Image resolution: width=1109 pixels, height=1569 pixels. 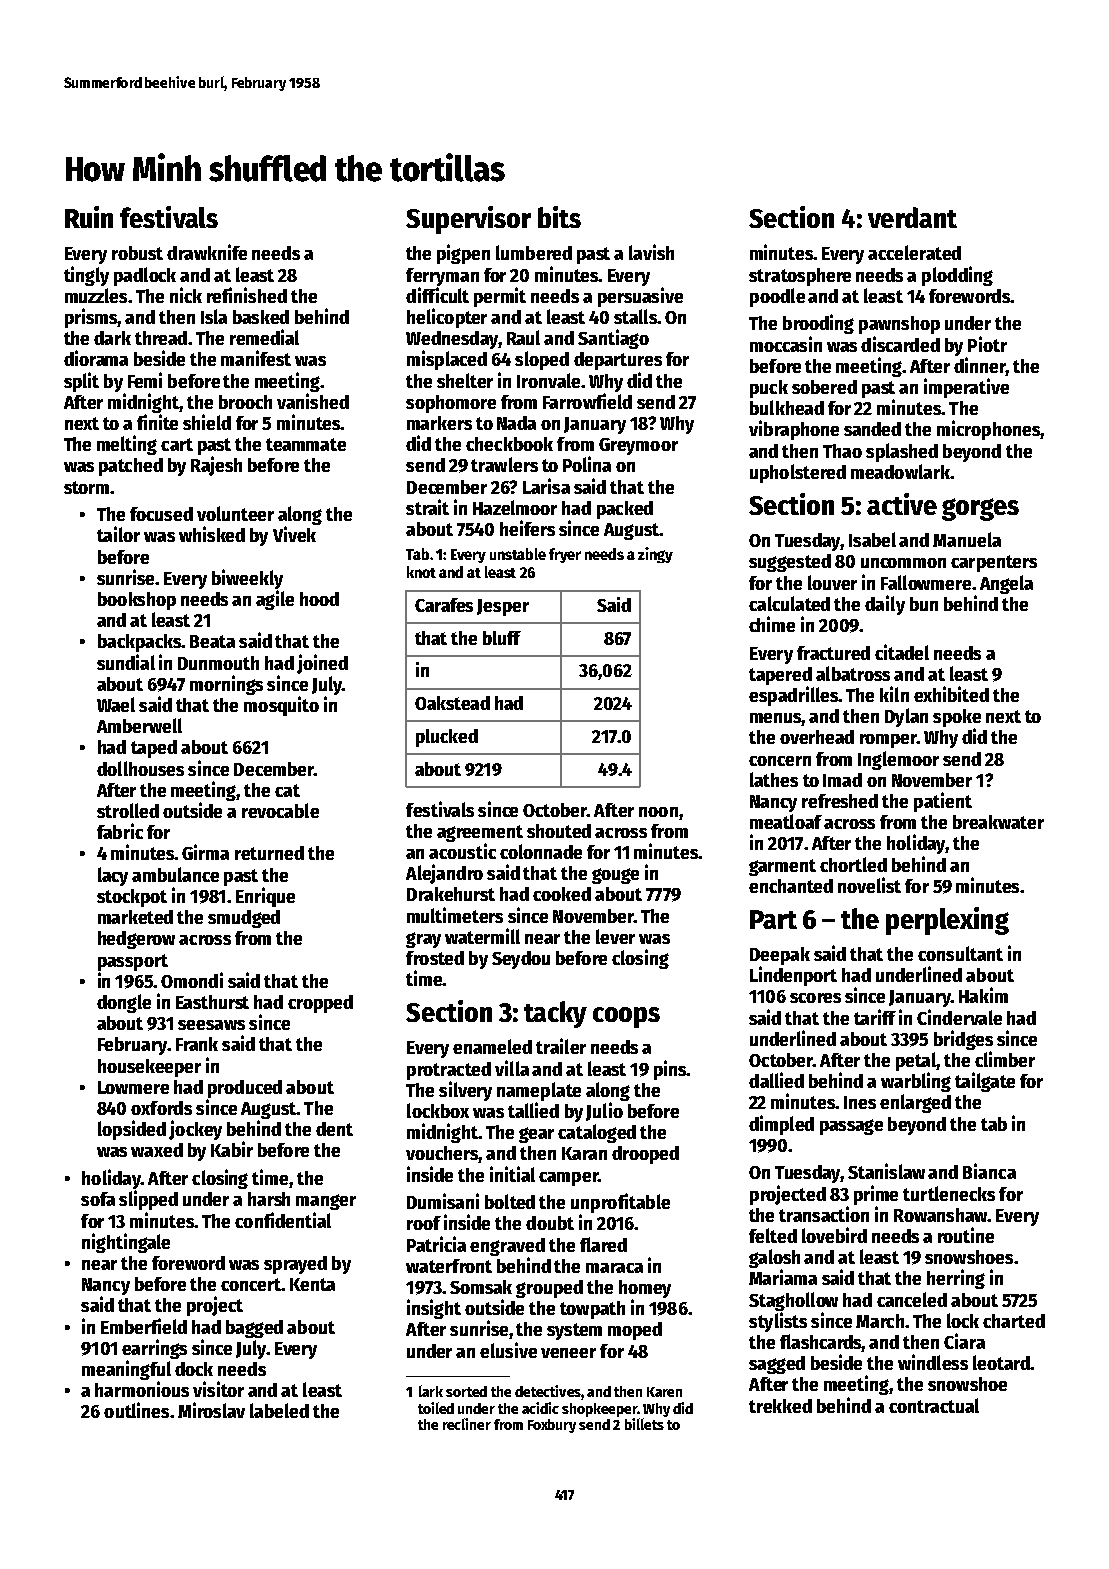 I want to click on Bianca, so click(x=989, y=1171).
